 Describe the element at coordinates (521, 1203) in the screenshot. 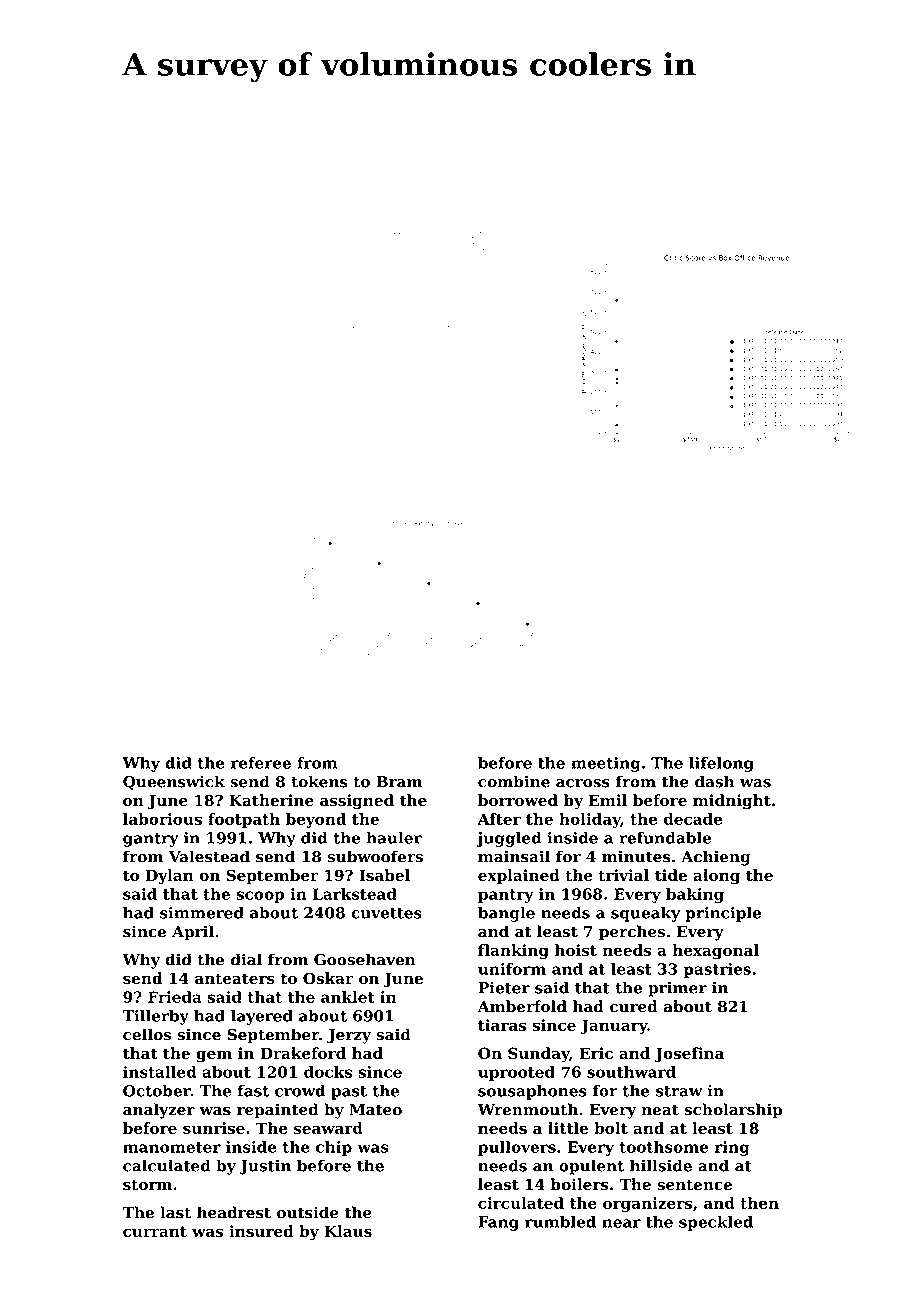

I see `circulated` at that location.
